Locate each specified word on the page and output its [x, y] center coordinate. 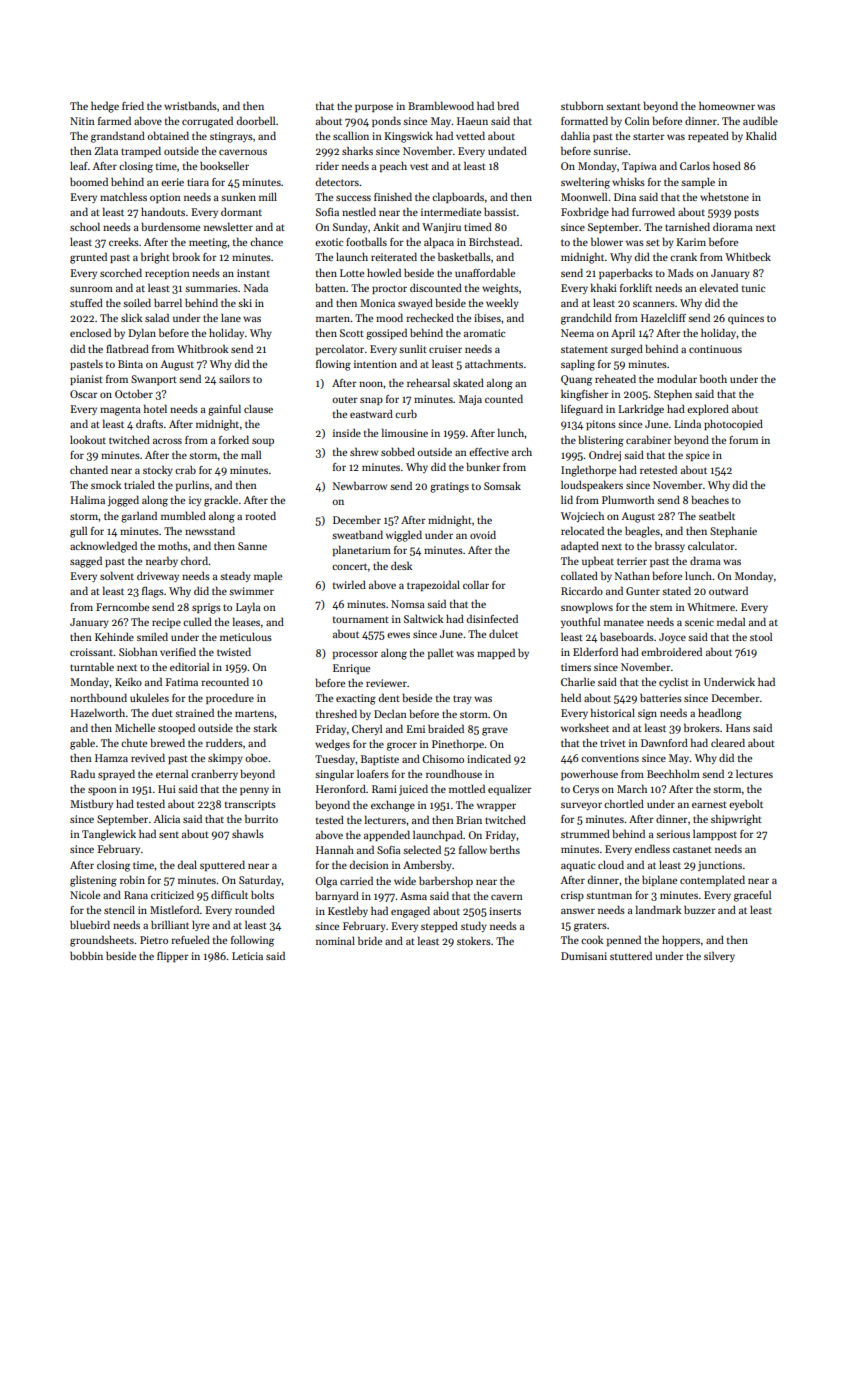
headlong [720, 714]
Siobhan [138, 651]
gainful [224, 410]
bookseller [224, 165]
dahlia [575, 135]
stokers [474, 940]
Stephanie [733, 532]
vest [419, 166]
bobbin [86, 956]
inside [347, 432]
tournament [361, 619]
